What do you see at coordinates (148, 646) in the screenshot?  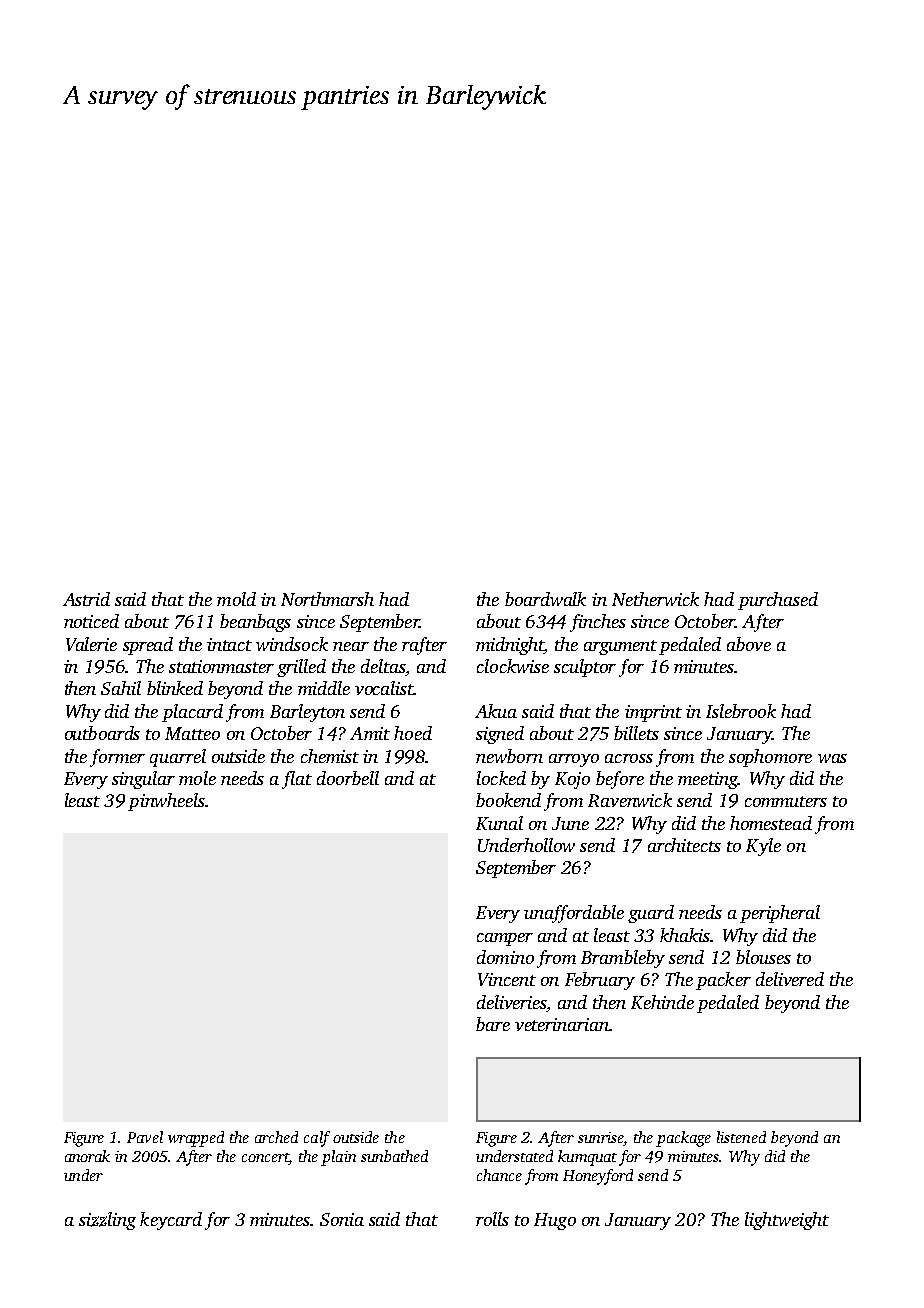 I see `spread` at bounding box center [148, 646].
